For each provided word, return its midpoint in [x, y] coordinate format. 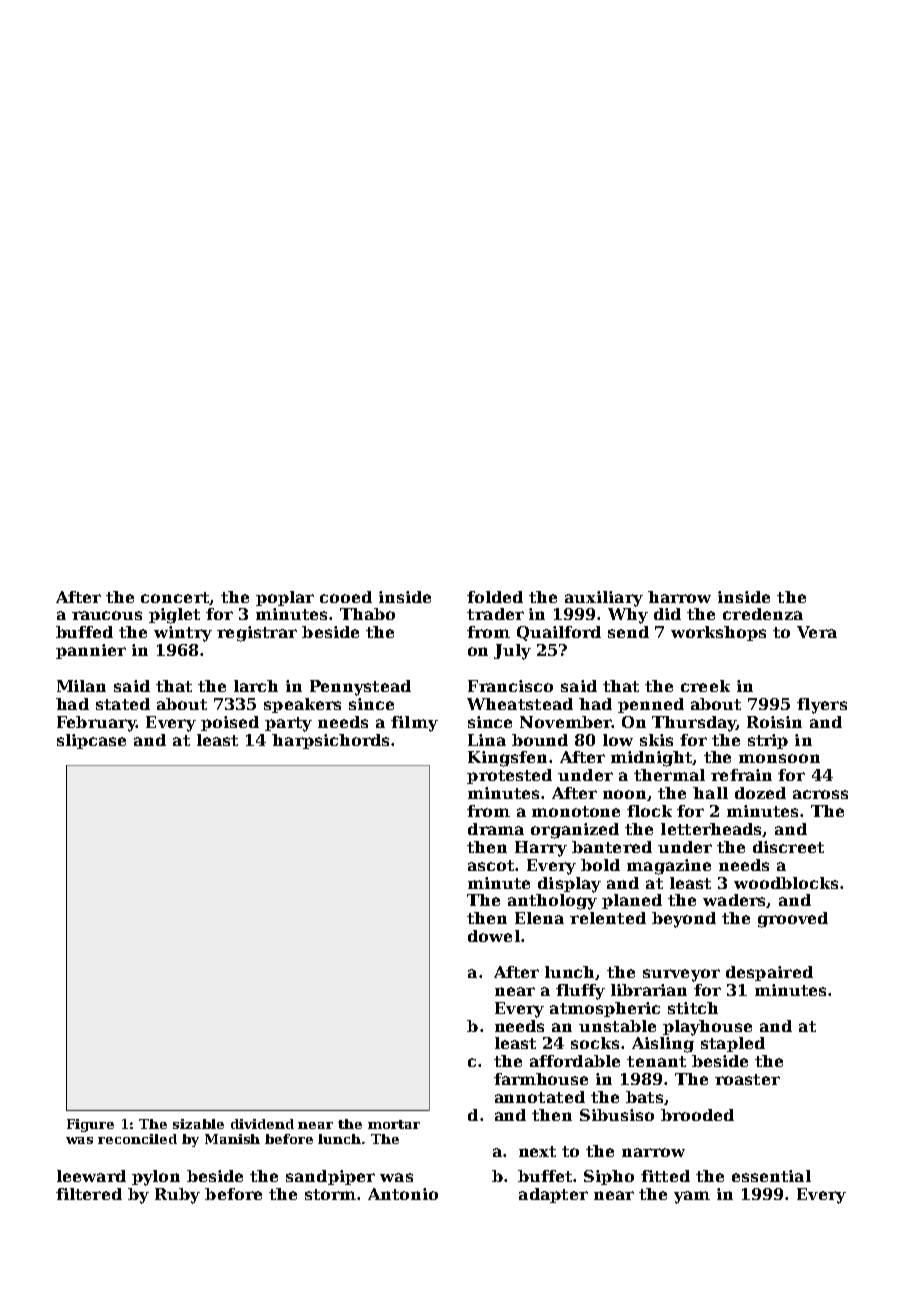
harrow [679, 597]
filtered [89, 1194]
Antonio [403, 1194]
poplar [285, 598]
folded [495, 597]
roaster [747, 1079]
